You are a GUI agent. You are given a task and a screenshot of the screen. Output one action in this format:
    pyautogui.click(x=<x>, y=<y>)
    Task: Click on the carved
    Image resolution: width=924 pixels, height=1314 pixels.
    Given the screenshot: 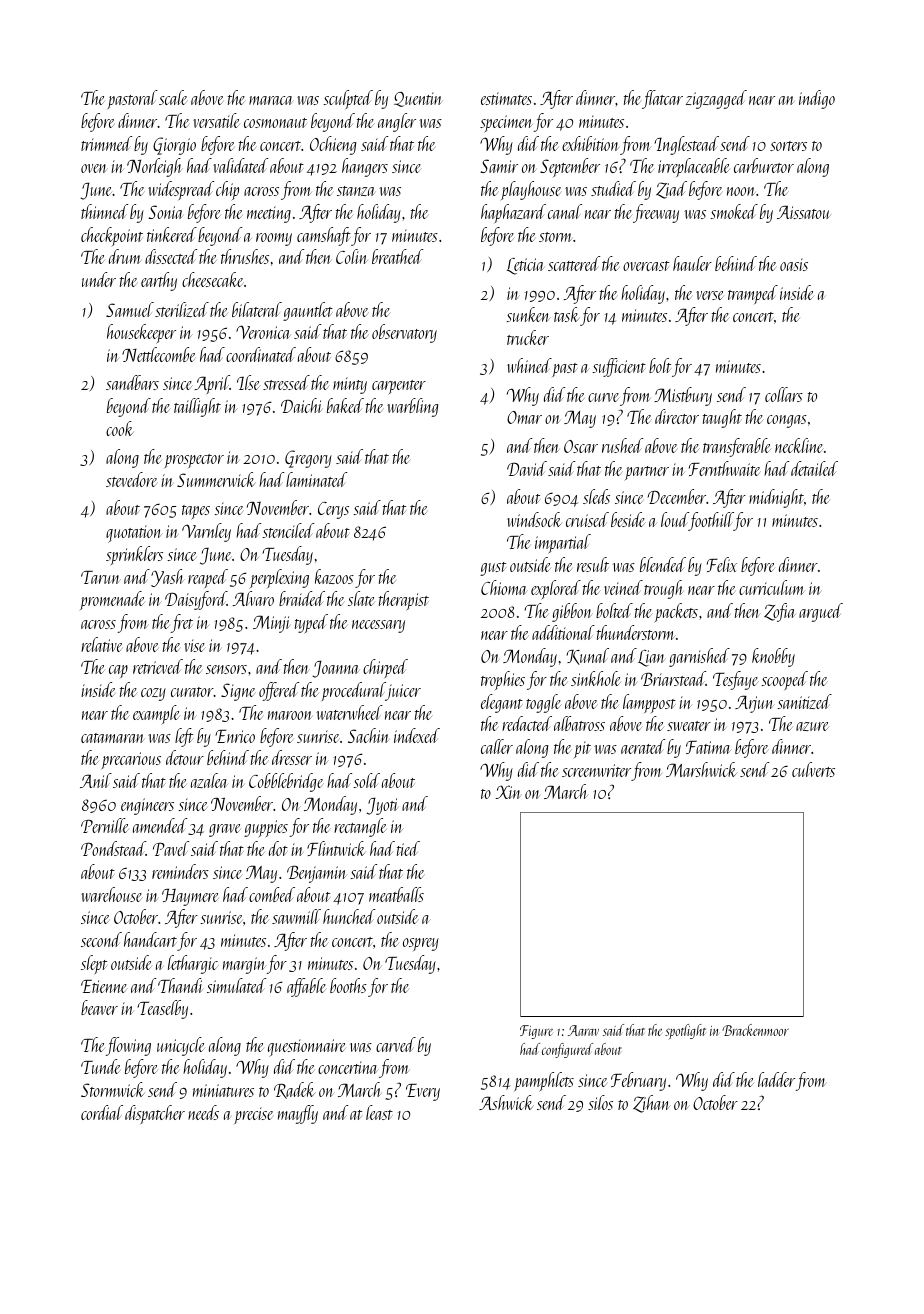 What is the action you would take?
    pyautogui.click(x=396, y=1044)
